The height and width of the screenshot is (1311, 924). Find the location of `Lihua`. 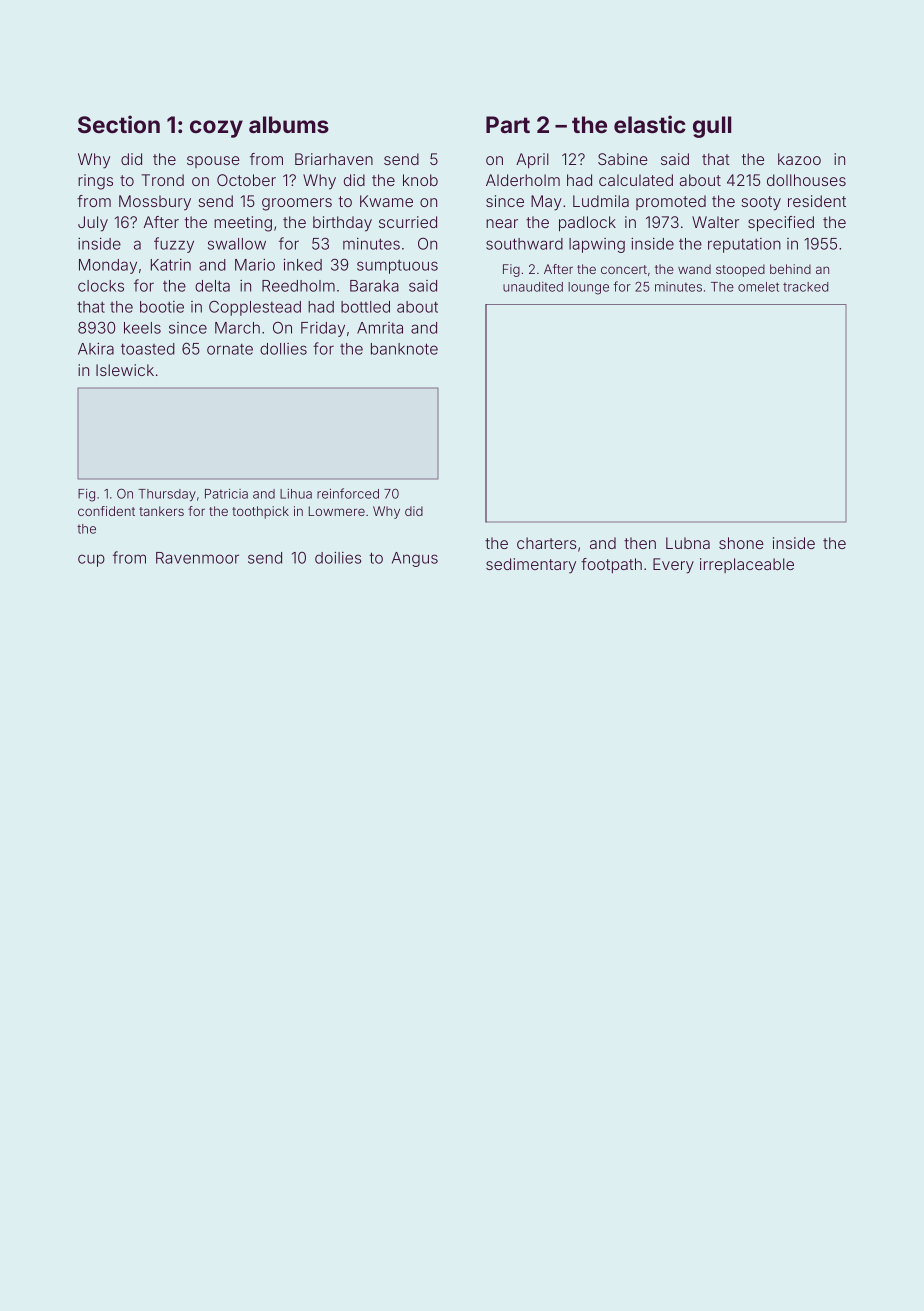

Lihua is located at coordinates (296, 494).
